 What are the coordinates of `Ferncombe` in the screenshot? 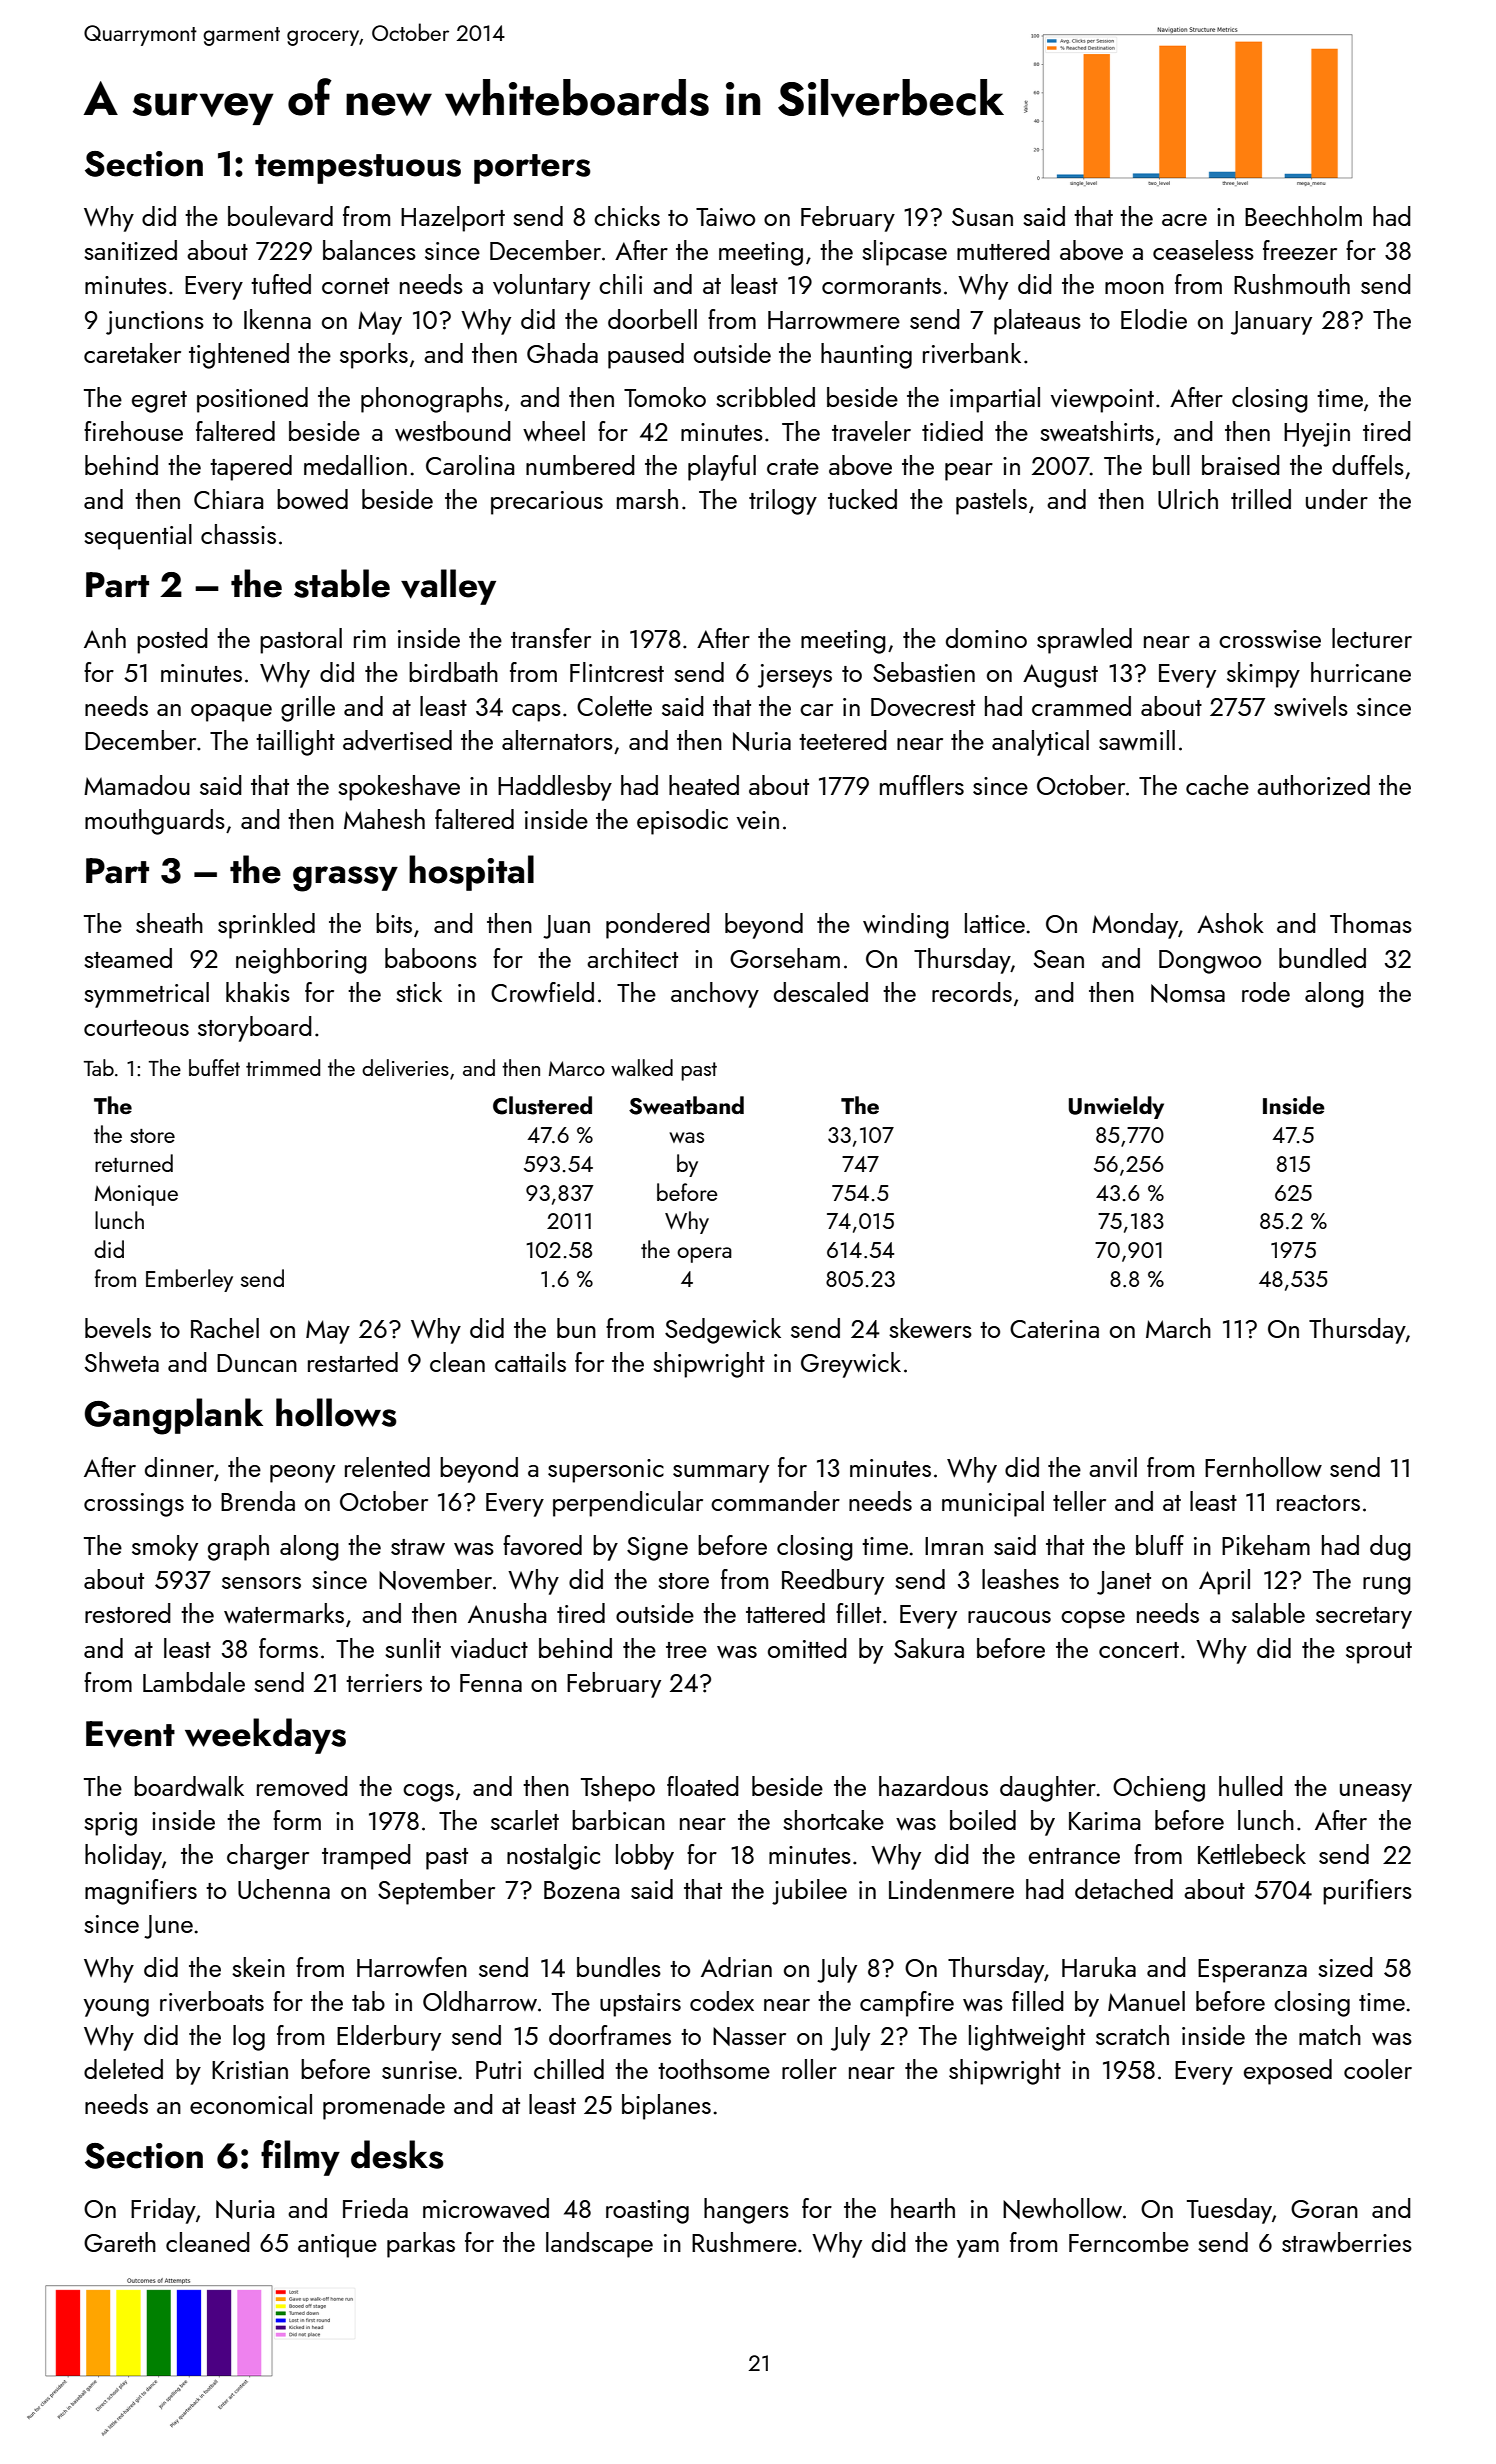 It's located at (1129, 2242).
